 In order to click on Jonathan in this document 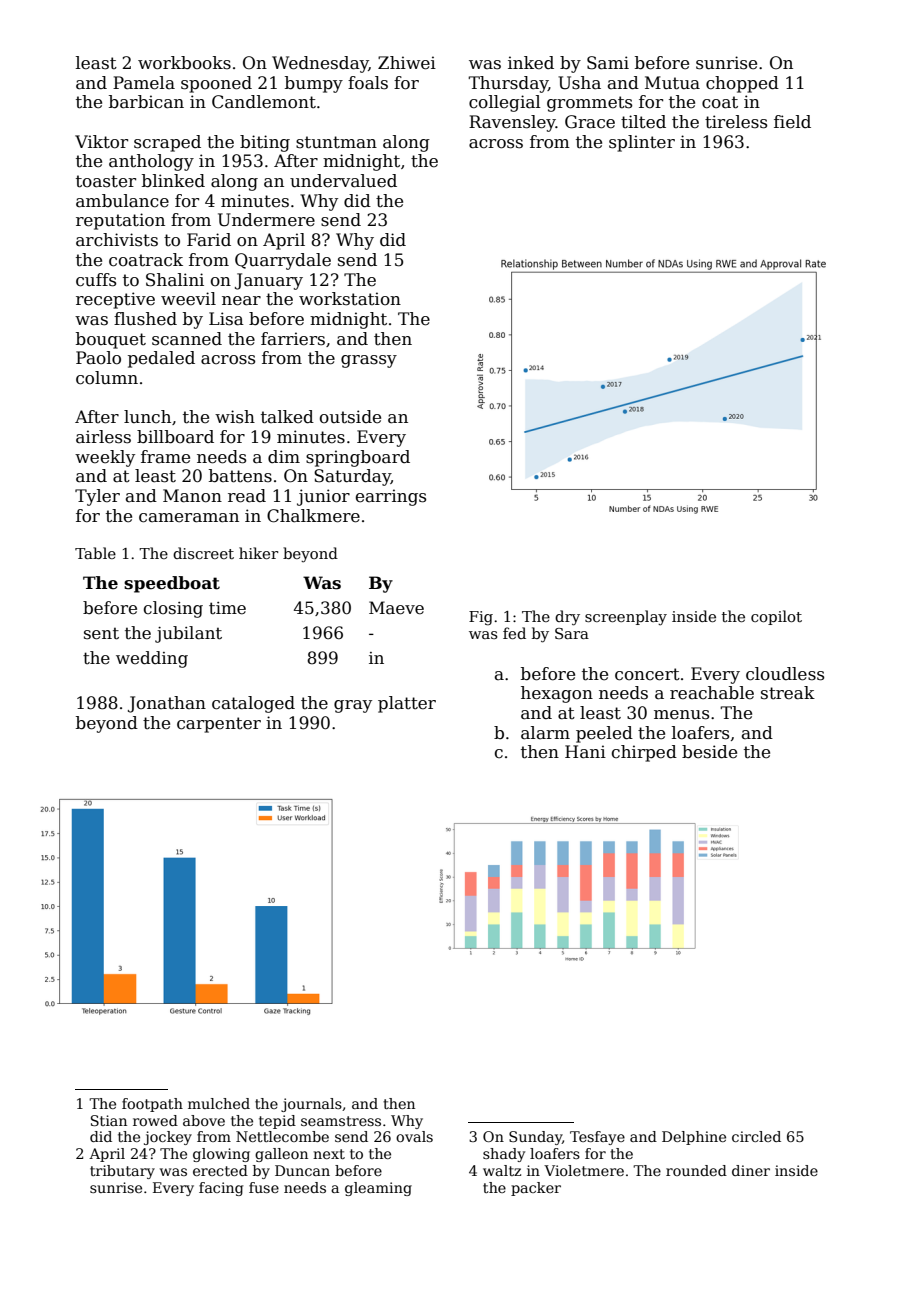, I will do `click(167, 704)`.
